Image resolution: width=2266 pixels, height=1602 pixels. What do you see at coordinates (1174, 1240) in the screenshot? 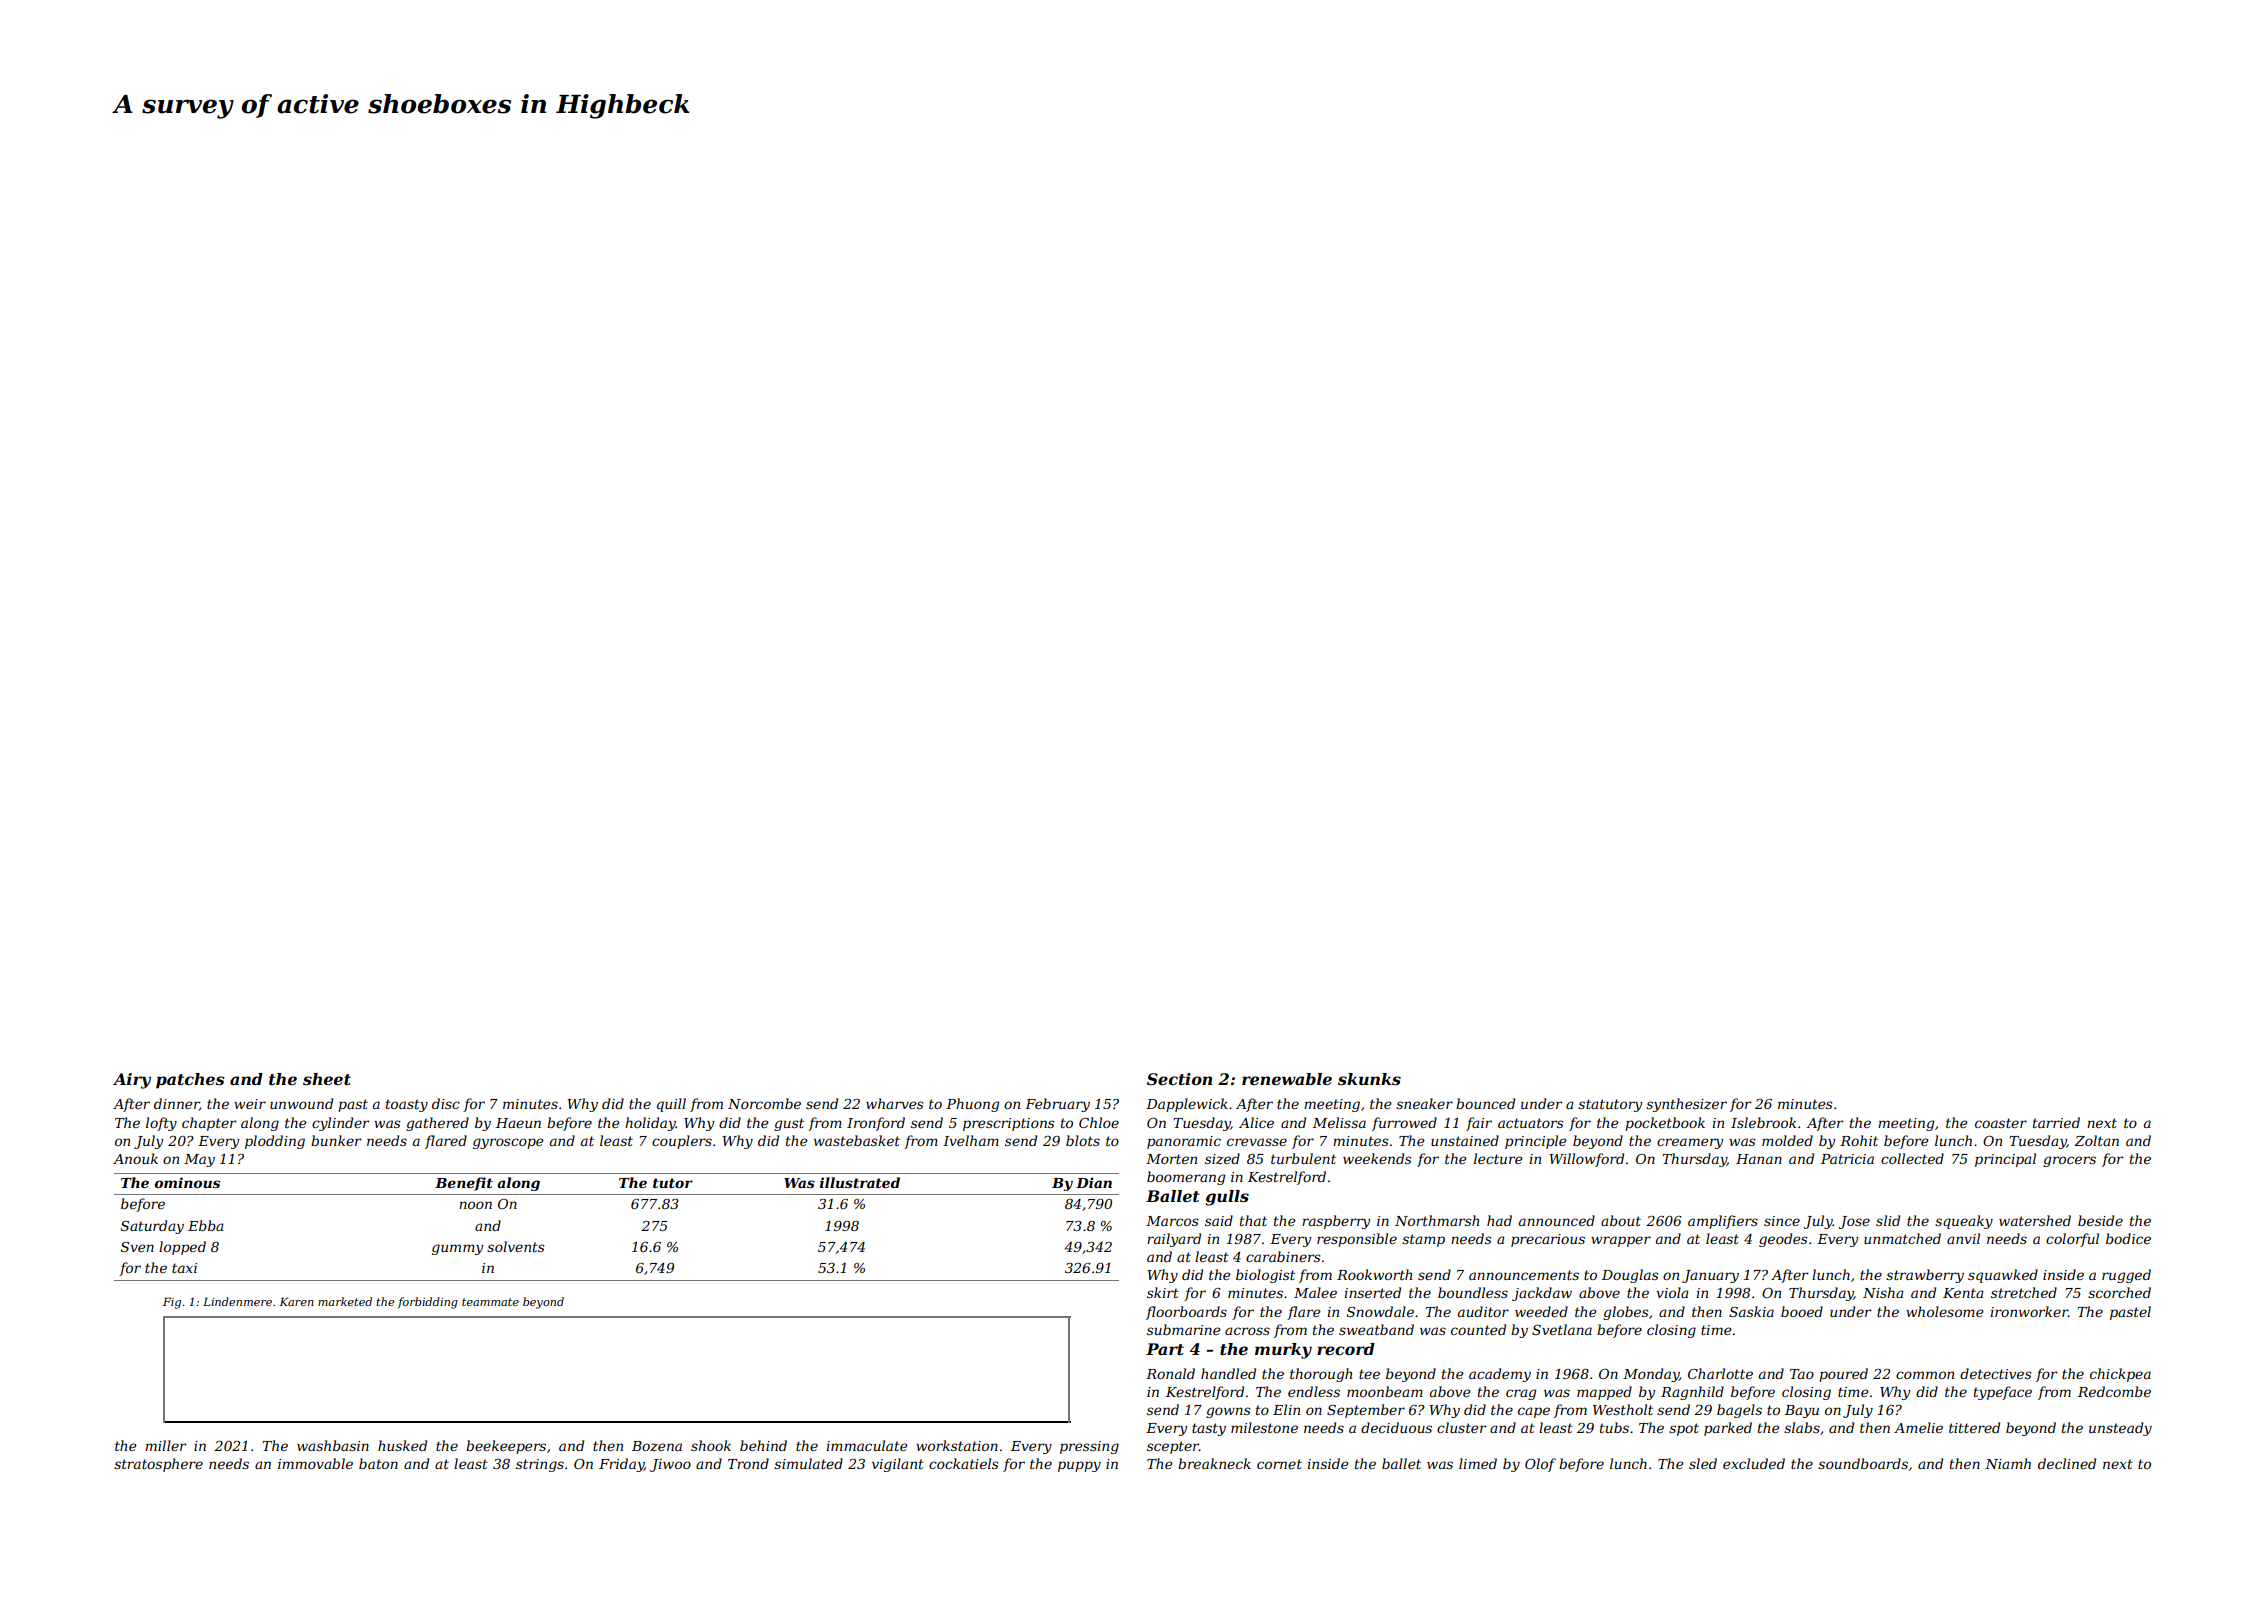
I see `railyard` at bounding box center [1174, 1240].
